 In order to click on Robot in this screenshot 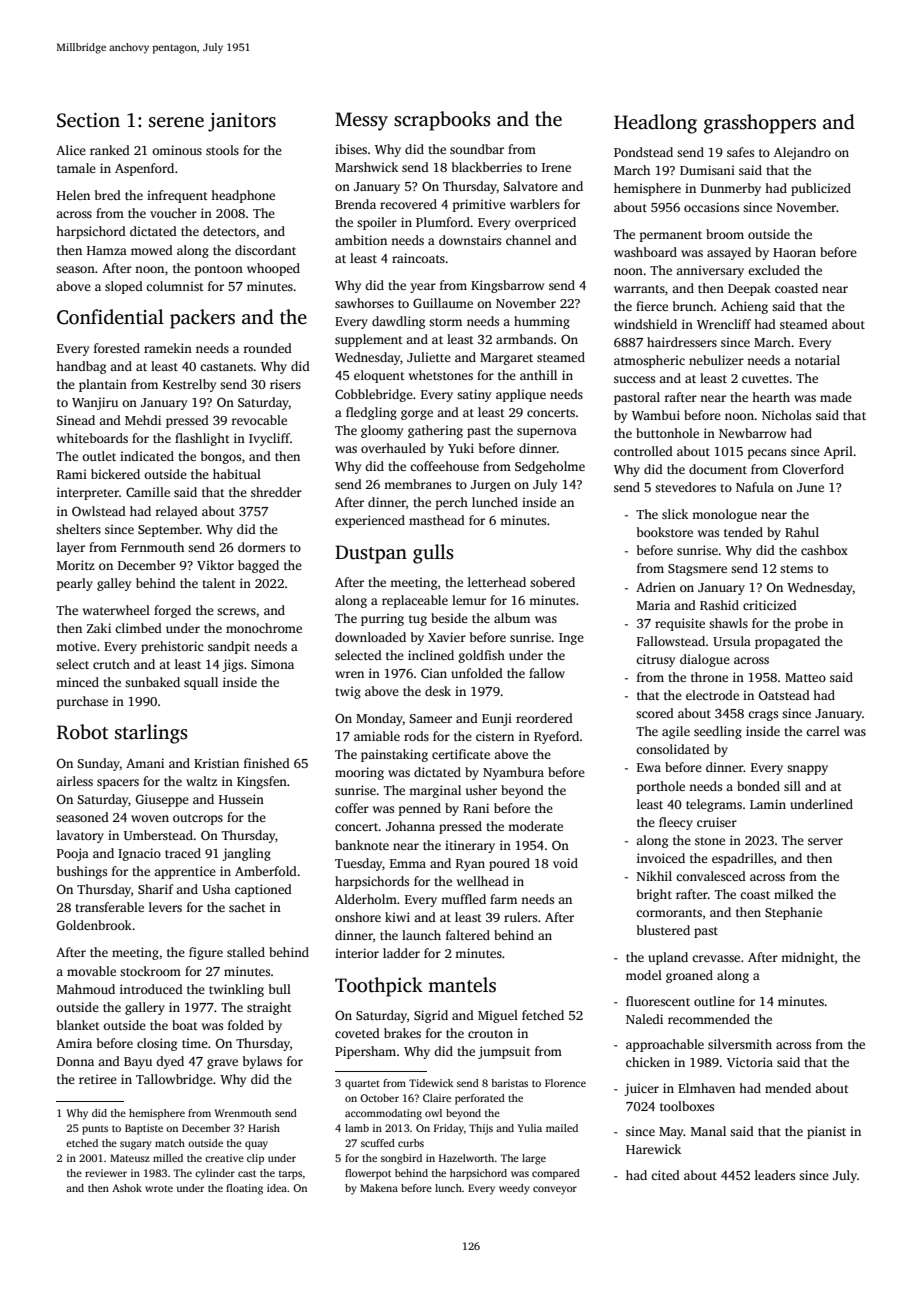, I will do `click(82, 732)`.
